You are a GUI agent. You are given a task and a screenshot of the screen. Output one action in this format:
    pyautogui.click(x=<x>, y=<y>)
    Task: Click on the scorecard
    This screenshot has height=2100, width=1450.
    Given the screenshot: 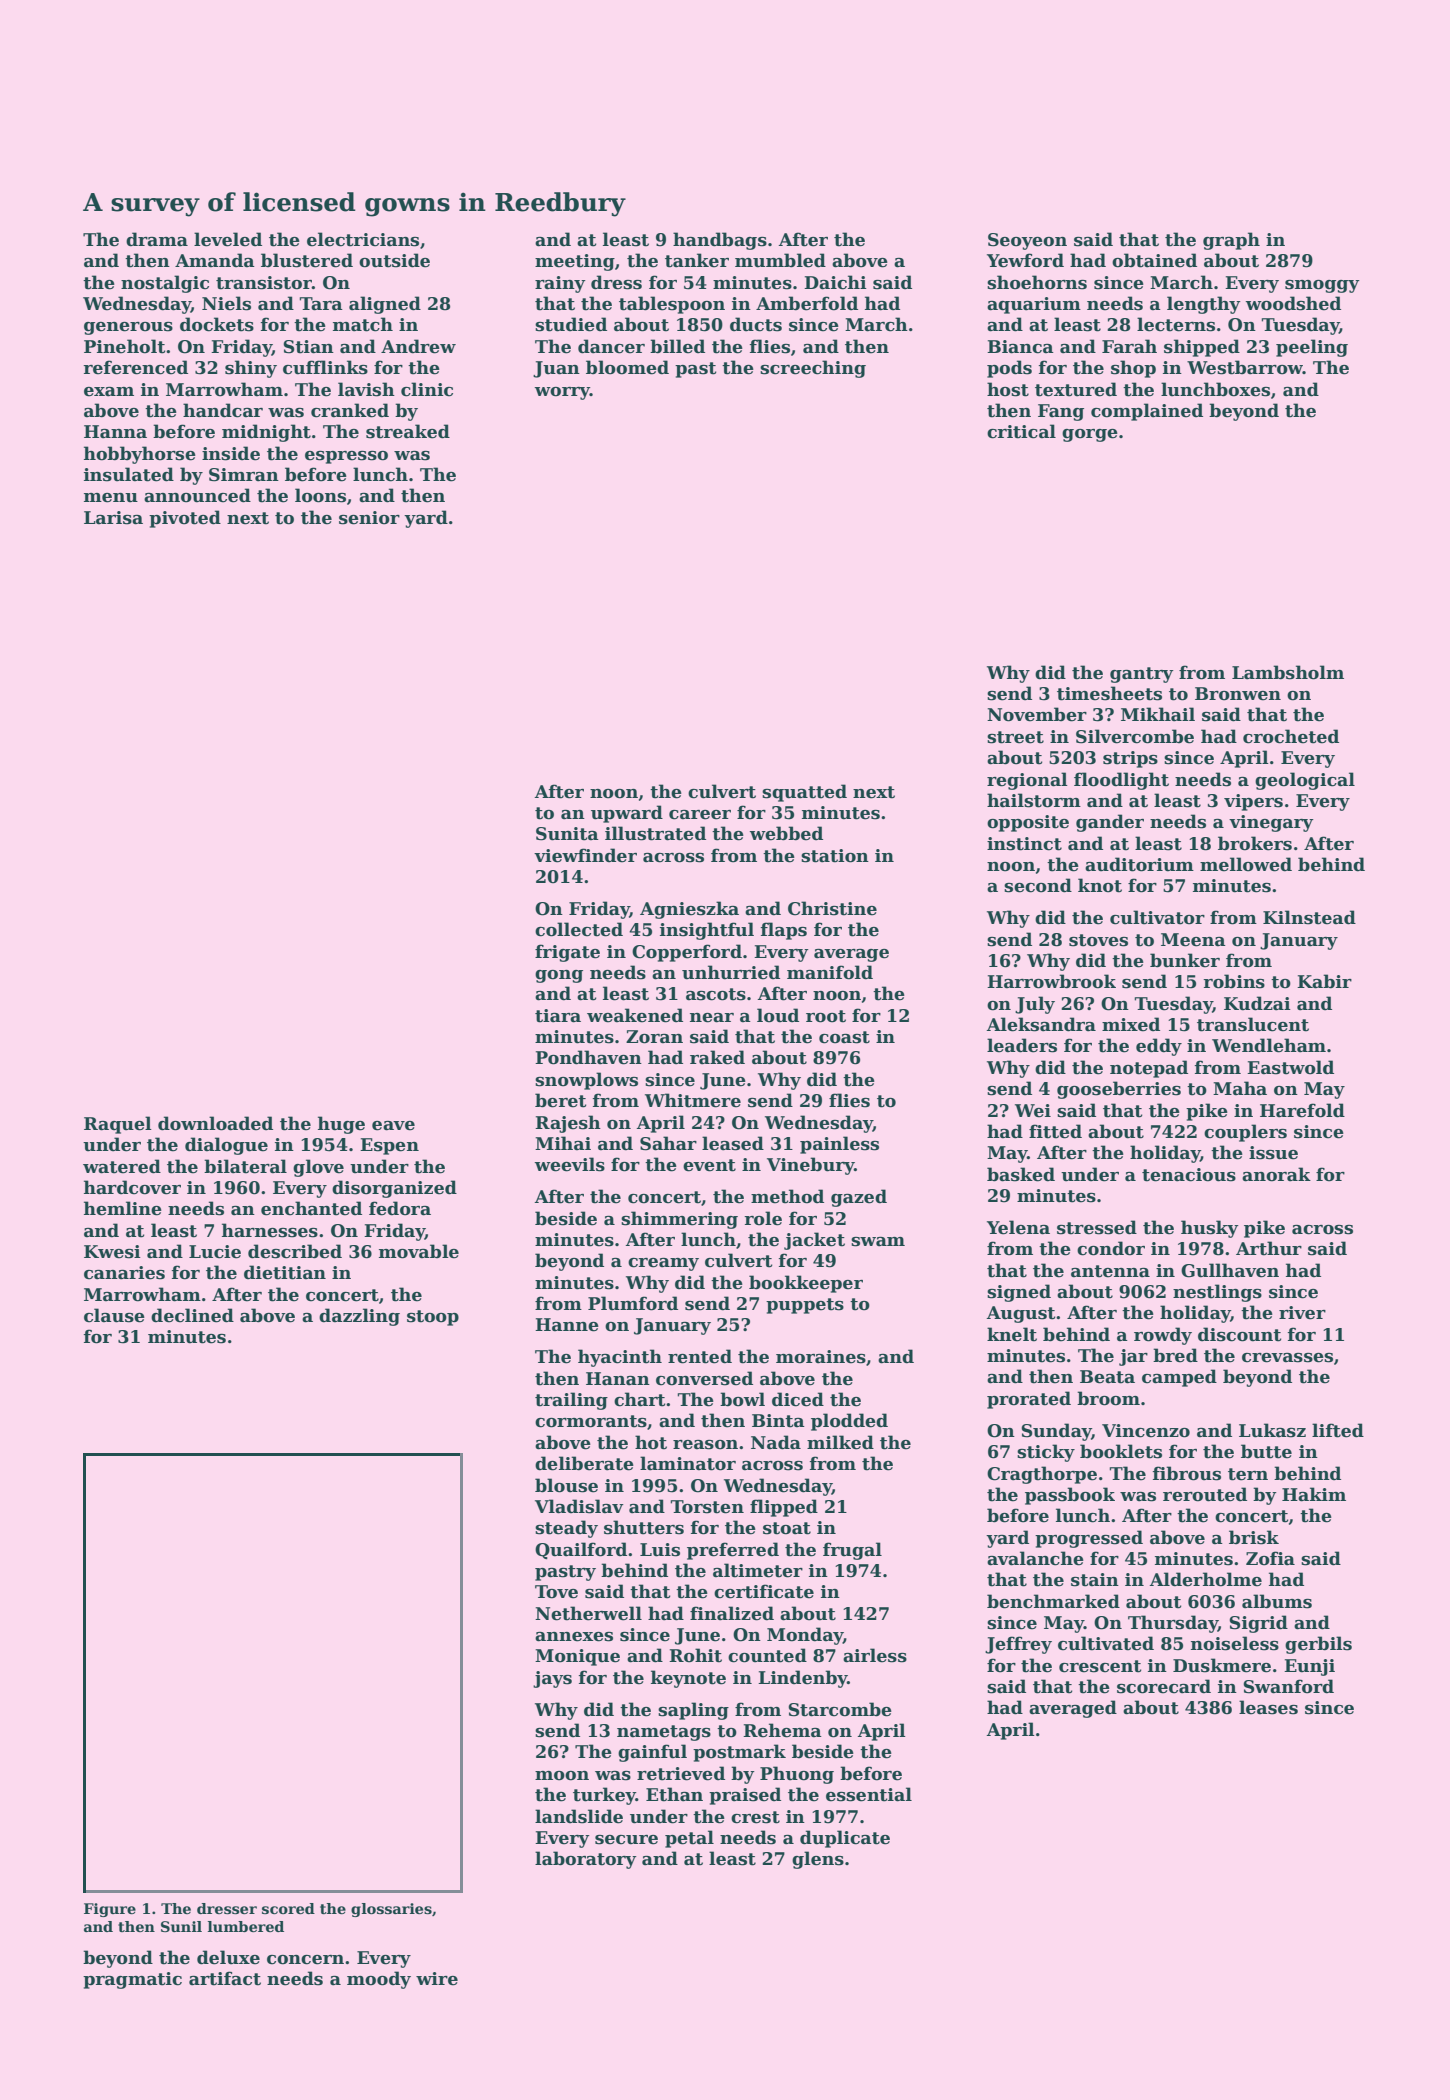 What is the action you would take?
    pyautogui.click(x=1164, y=1686)
